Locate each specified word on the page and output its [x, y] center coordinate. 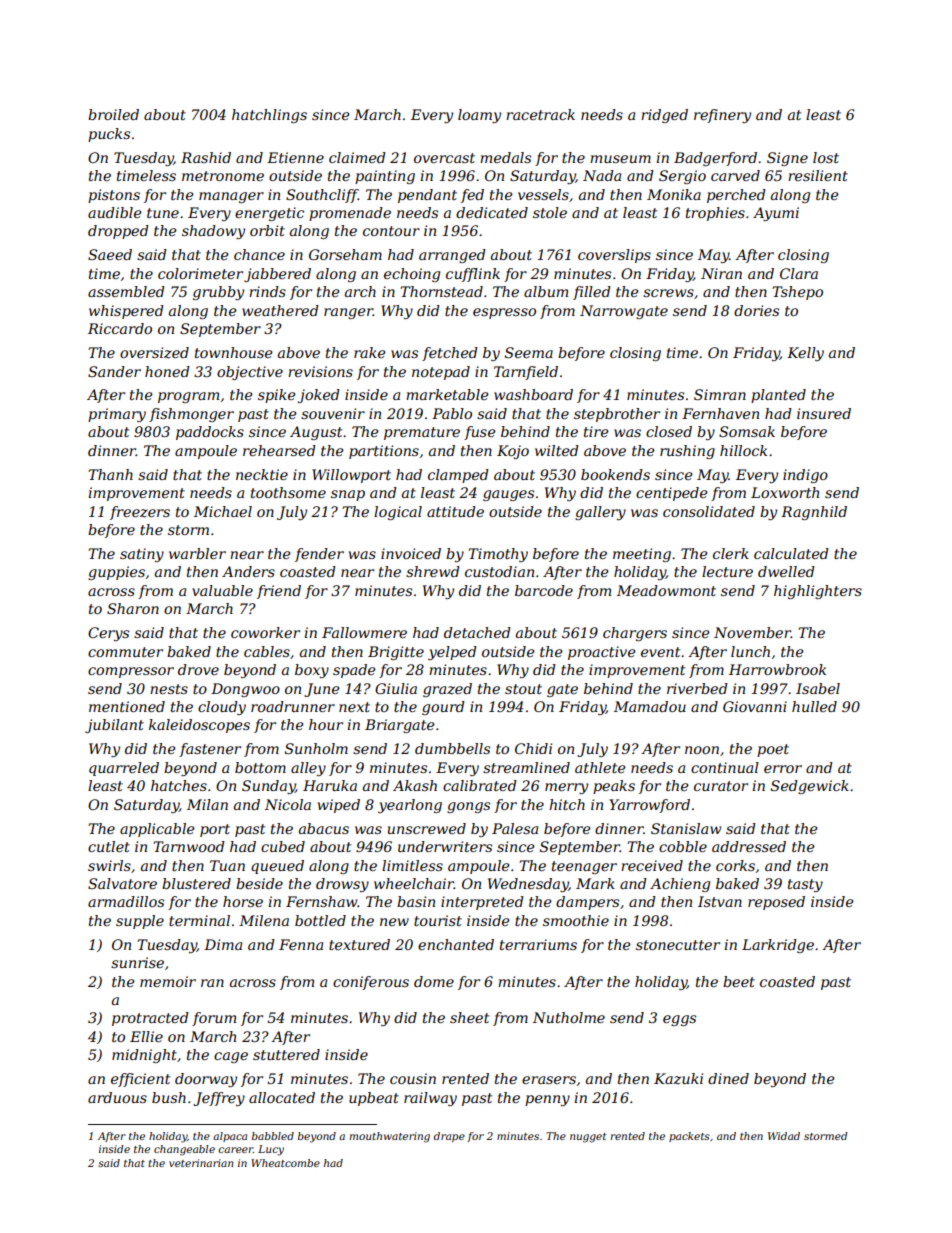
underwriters [445, 846]
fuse [480, 433]
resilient [818, 175]
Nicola [288, 804]
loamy [479, 116]
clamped [458, 476]
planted [778, 396]
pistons [114, 196]
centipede [672, 494]
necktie [262, 474]
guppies [116, 573]
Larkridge [778, 946]
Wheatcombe [285, 1163]
